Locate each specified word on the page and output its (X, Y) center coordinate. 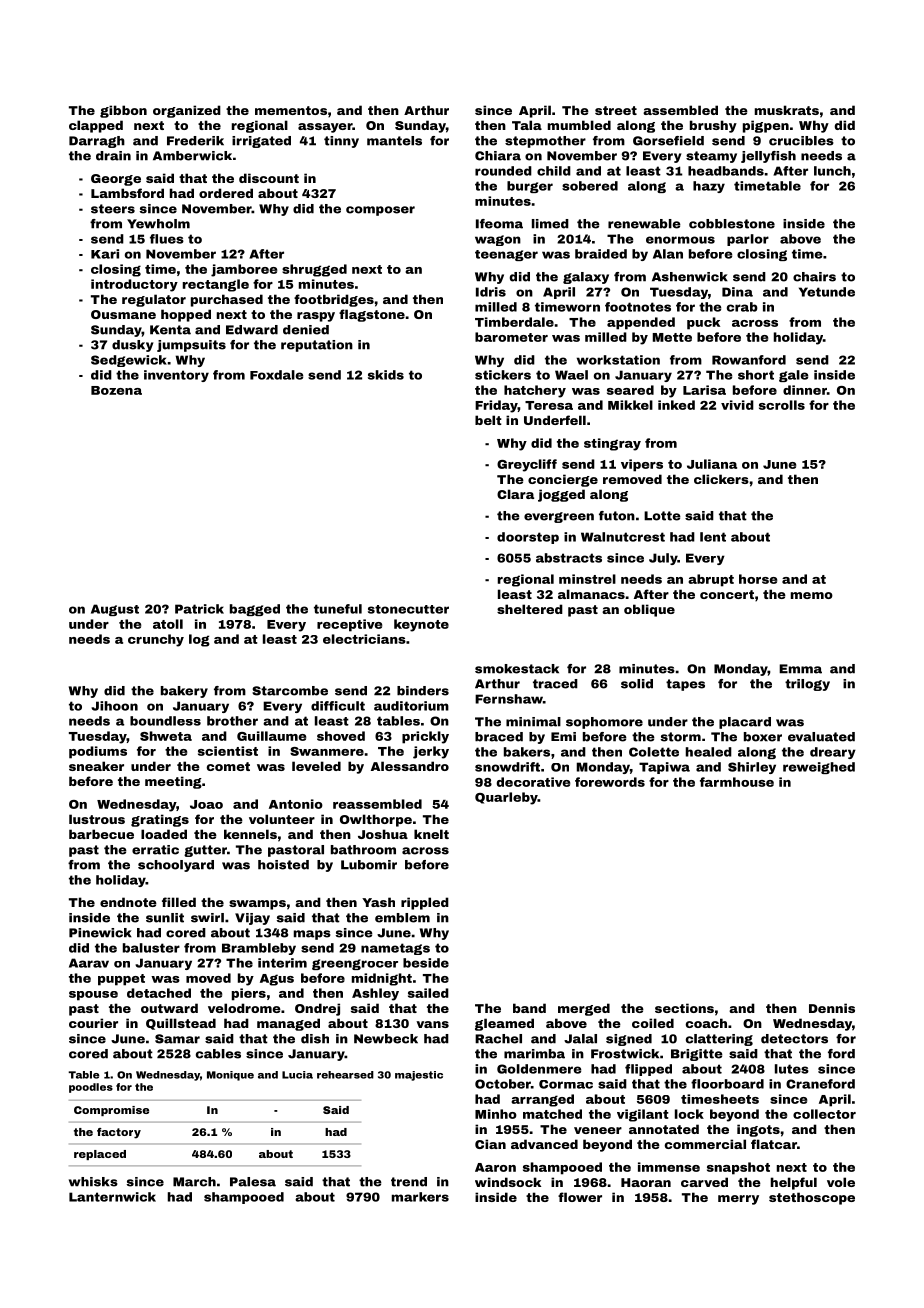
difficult (338, 706)
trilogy (807, 685)
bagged (255, 610)
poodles (91, 1088)
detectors (794, 1039)
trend (409, 1182)
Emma (800, 669)
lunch (832, 171)
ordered (226, 193)
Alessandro (410, 766)
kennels (250, 834)
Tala (527, 125)
